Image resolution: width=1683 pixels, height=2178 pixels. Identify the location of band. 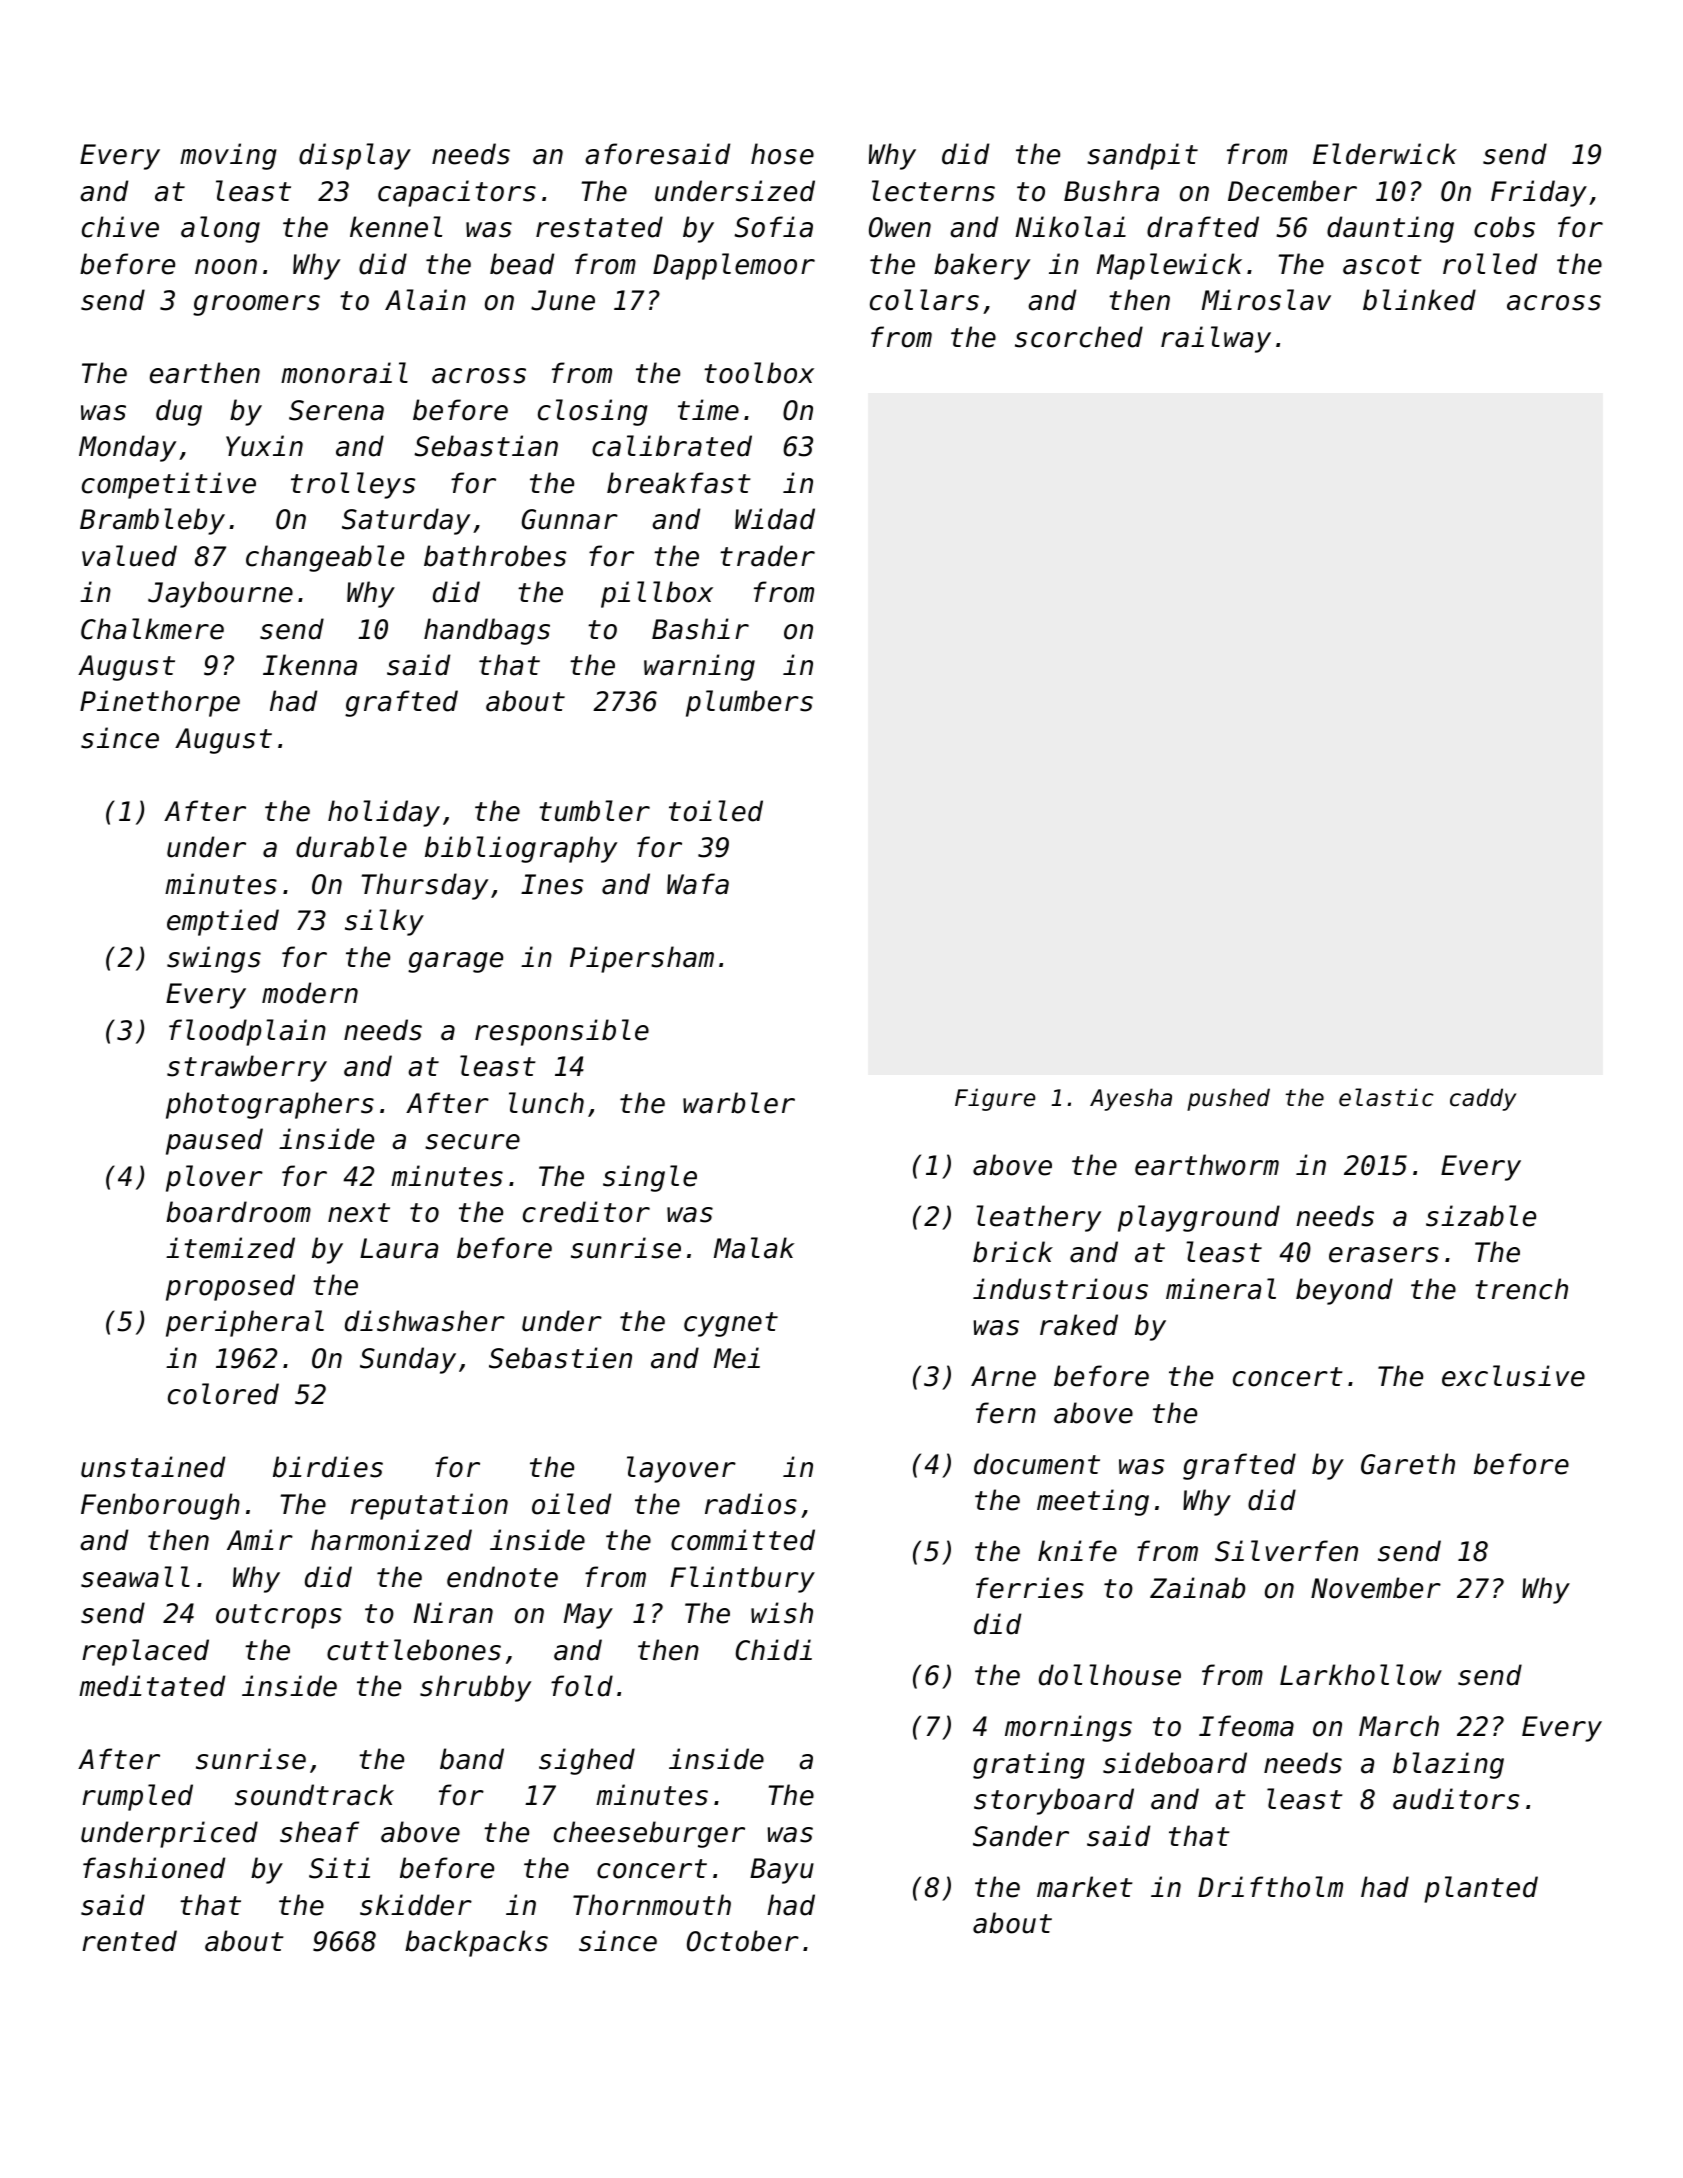
(472, 1759).
